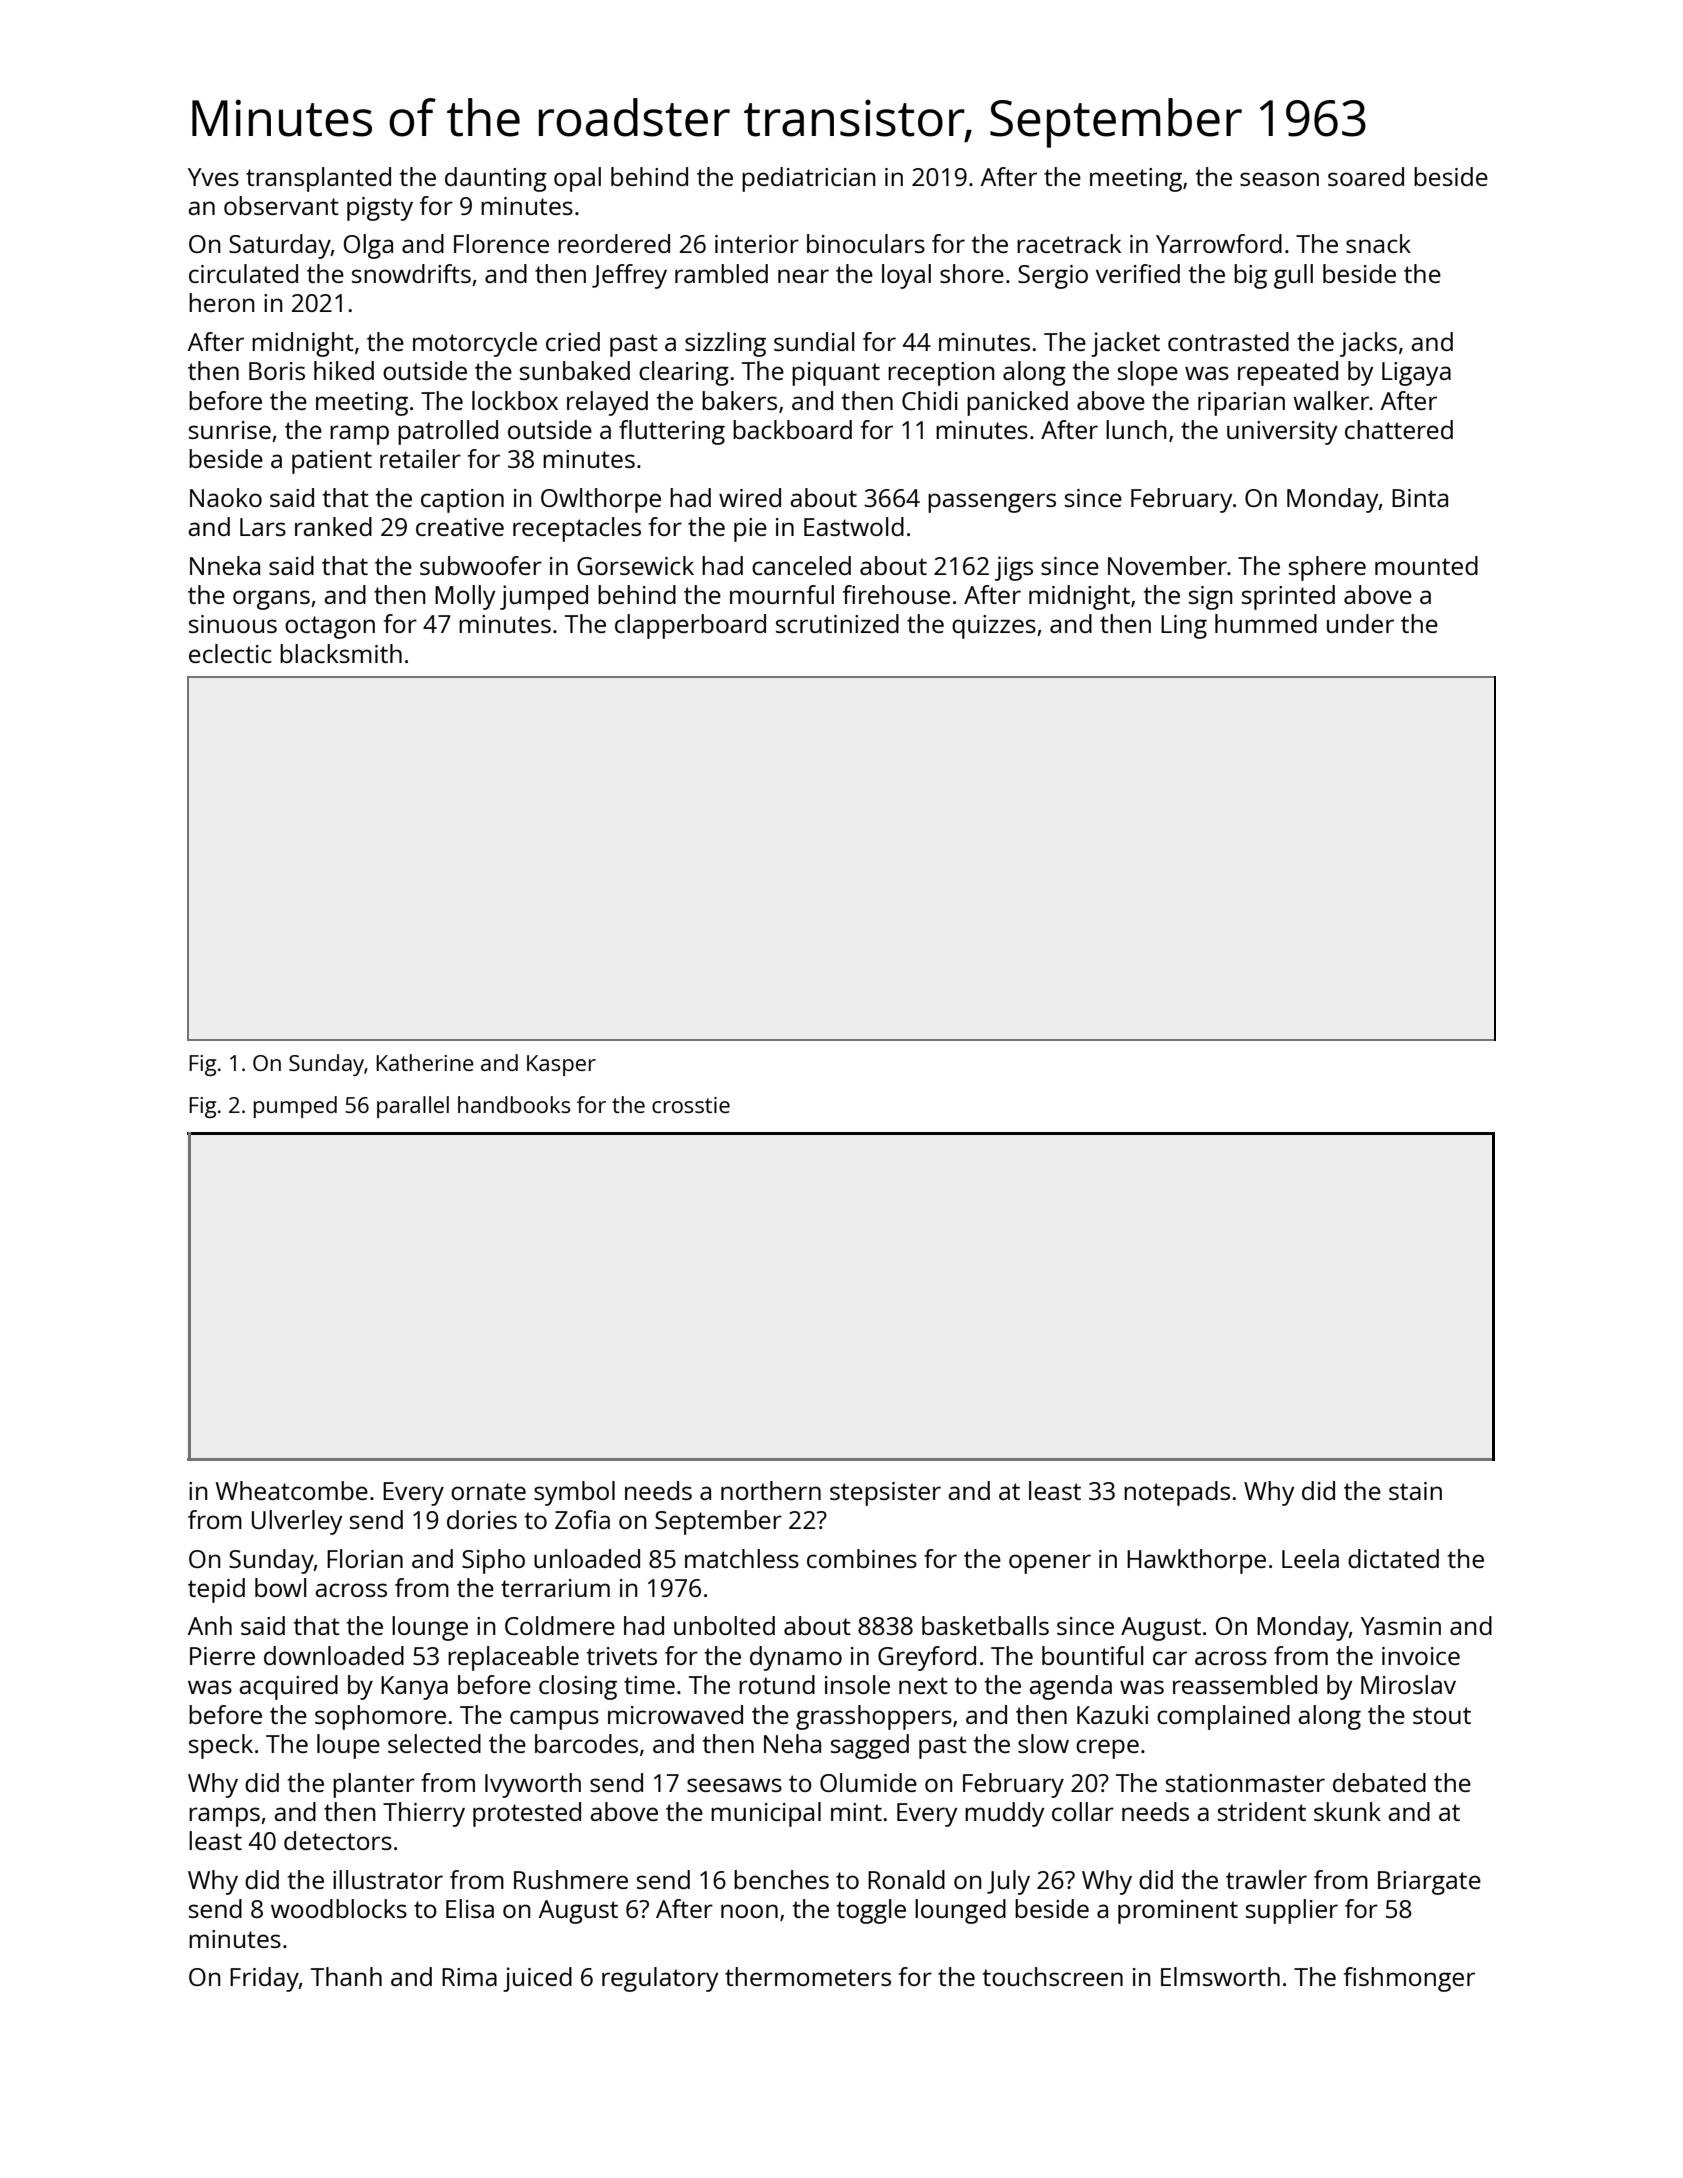  Describe the element at coordinates (808, 1976) in the image. I see `thermometers` at that location.
